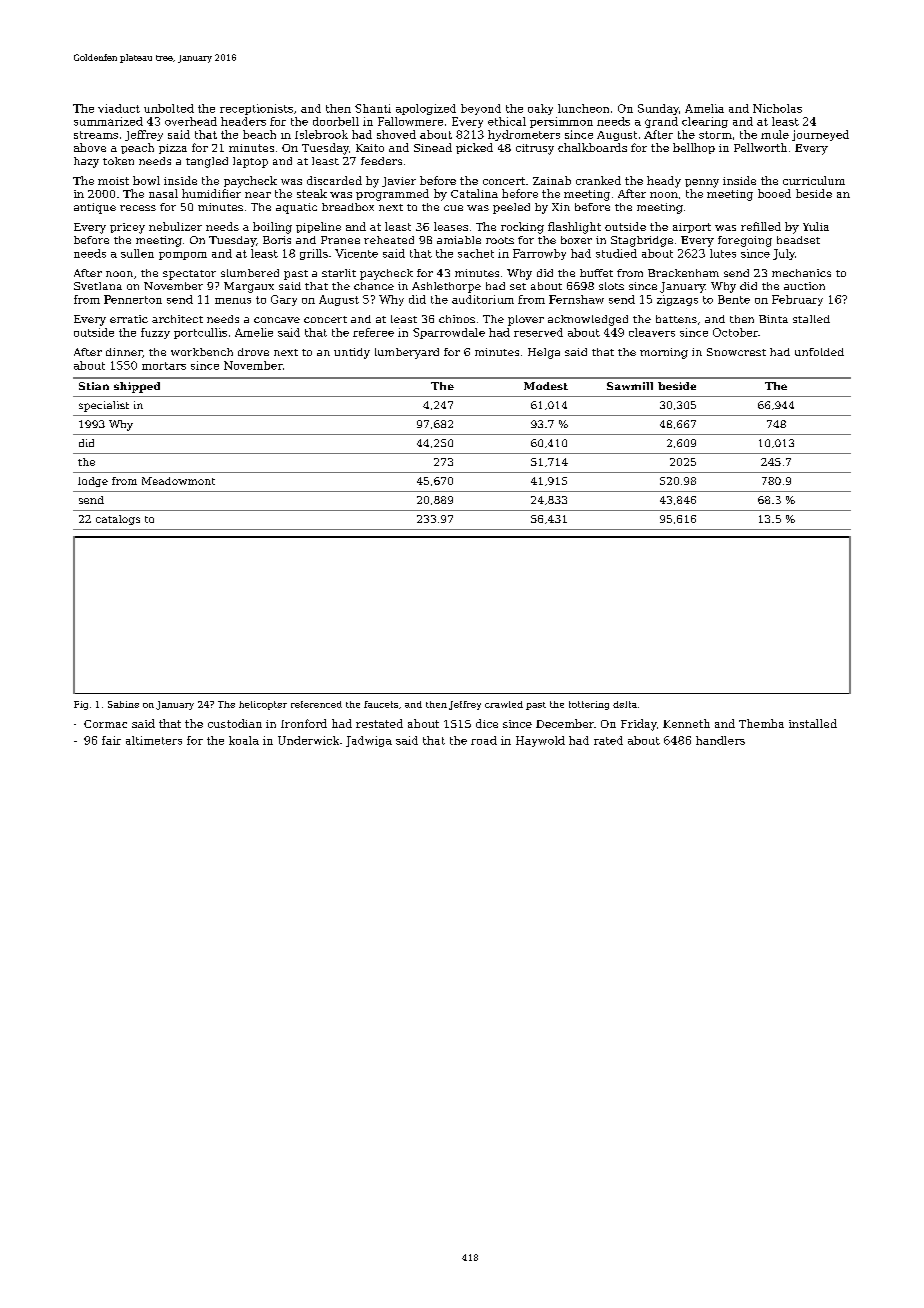 This screenshot has width=924, height=1308. What do you see at coordinates (777, 108) in the screenshot?
I see `Nicholas` at bounding box center [777, 108].
